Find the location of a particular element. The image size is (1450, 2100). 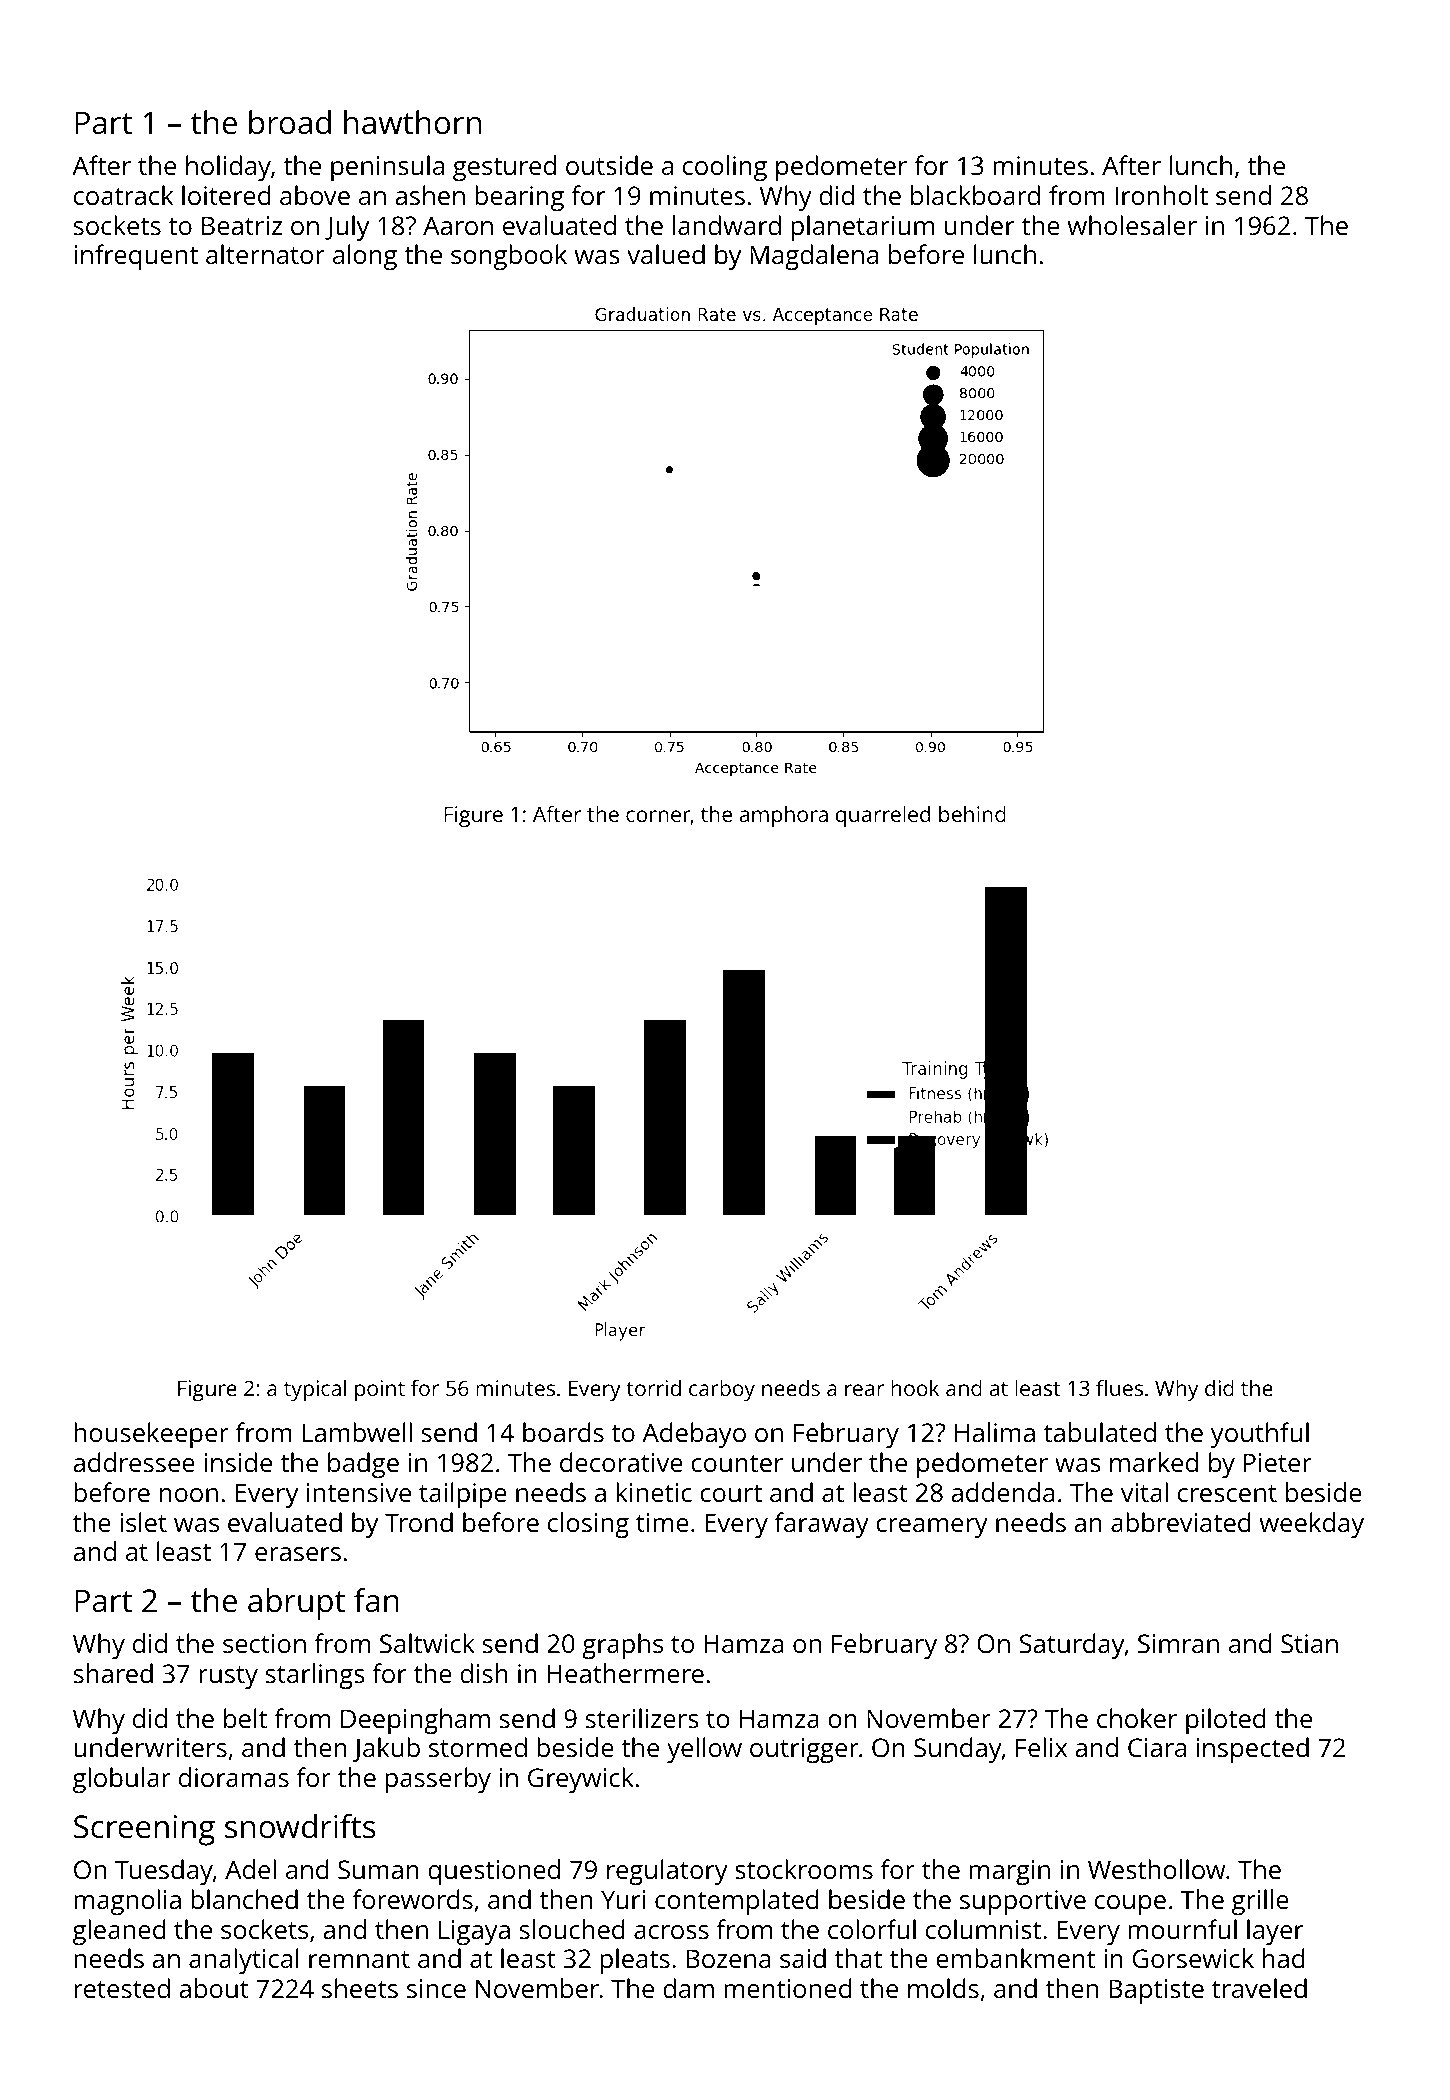

behind is located at coordinates (972, 814).
